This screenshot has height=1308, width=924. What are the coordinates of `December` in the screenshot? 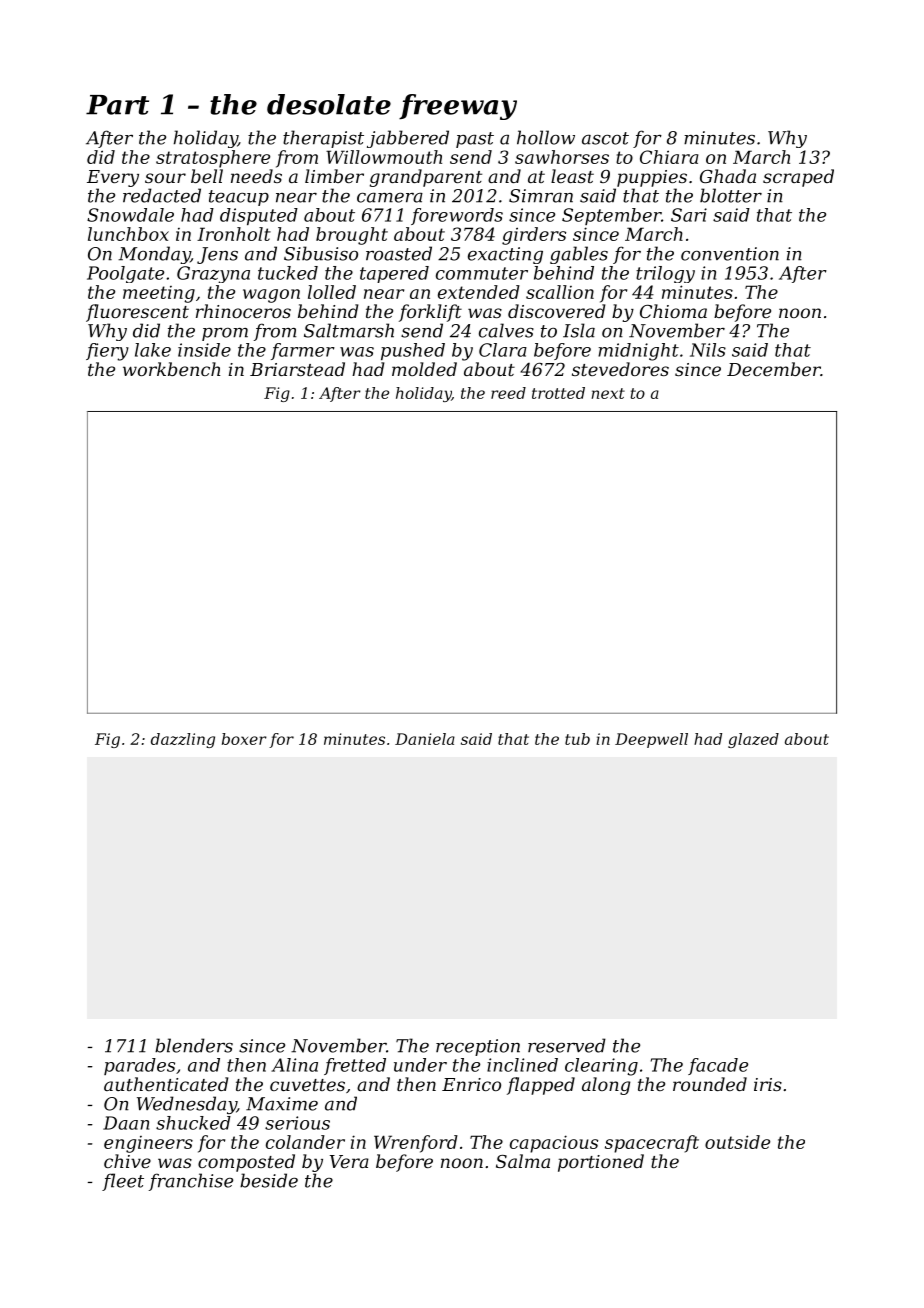 It's located at (774, 369).
